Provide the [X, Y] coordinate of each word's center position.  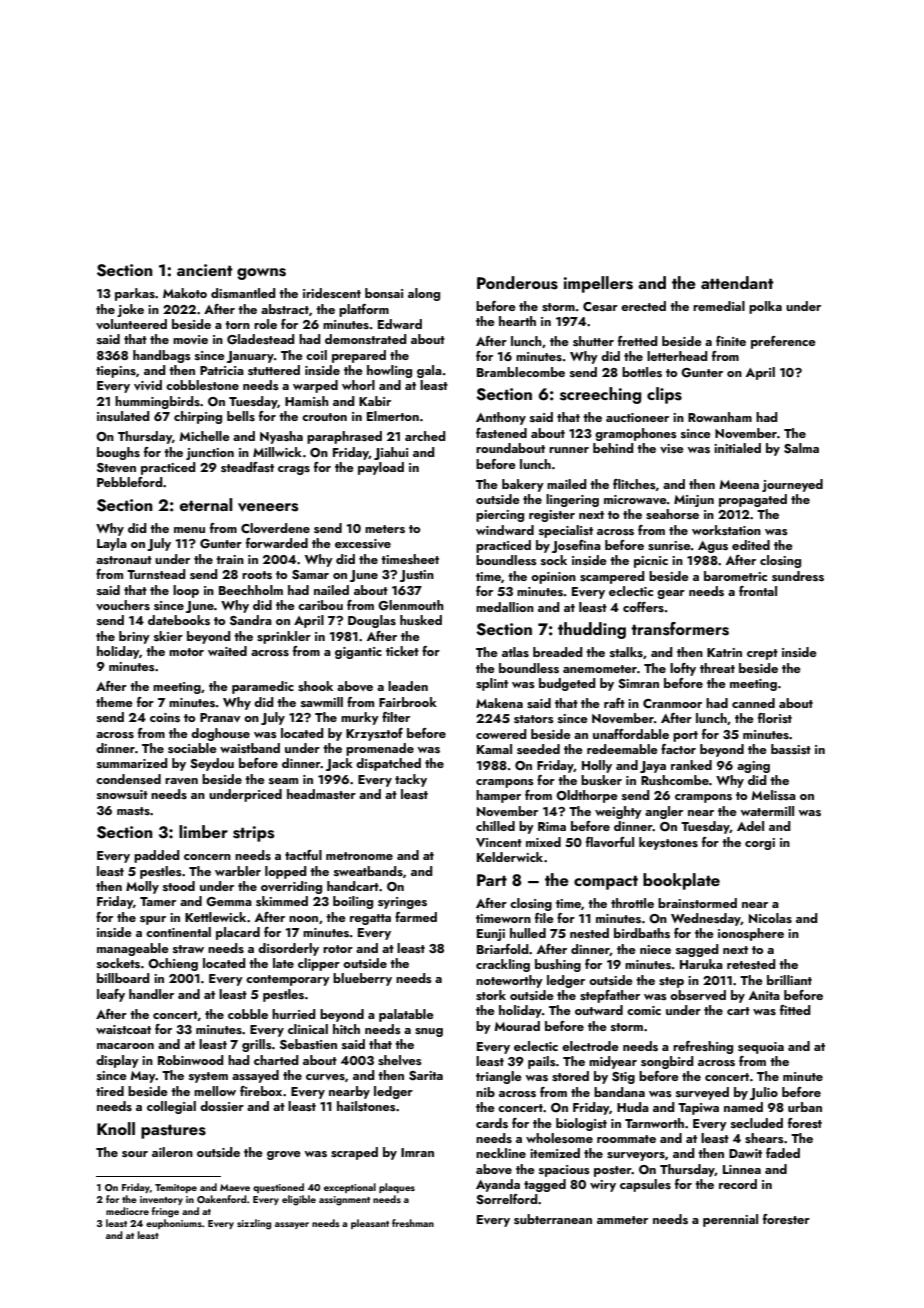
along [424, 294]
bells [241, 416]
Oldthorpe [587, 796]
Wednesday [706, 919]
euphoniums [174, 1224]
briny [134, 637]
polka [765, 307]
